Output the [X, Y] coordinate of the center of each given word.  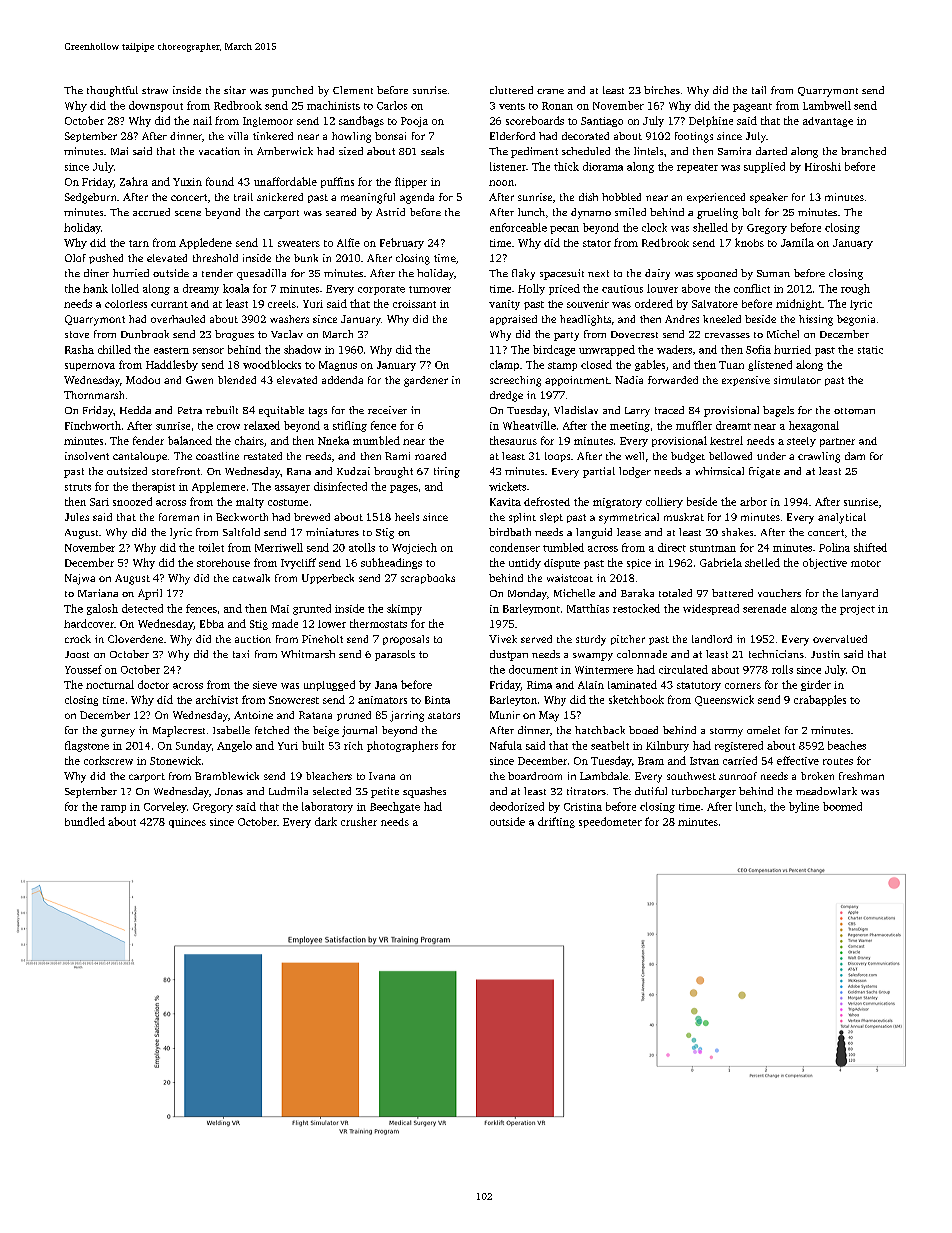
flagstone [87, 746]
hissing [816, 320]
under [771, 456]
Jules [77, 517]
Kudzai [353, 471]
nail [202, 120]
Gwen [199, 380]
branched [863, 151]
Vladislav [576, 410]
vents [512, 106]
